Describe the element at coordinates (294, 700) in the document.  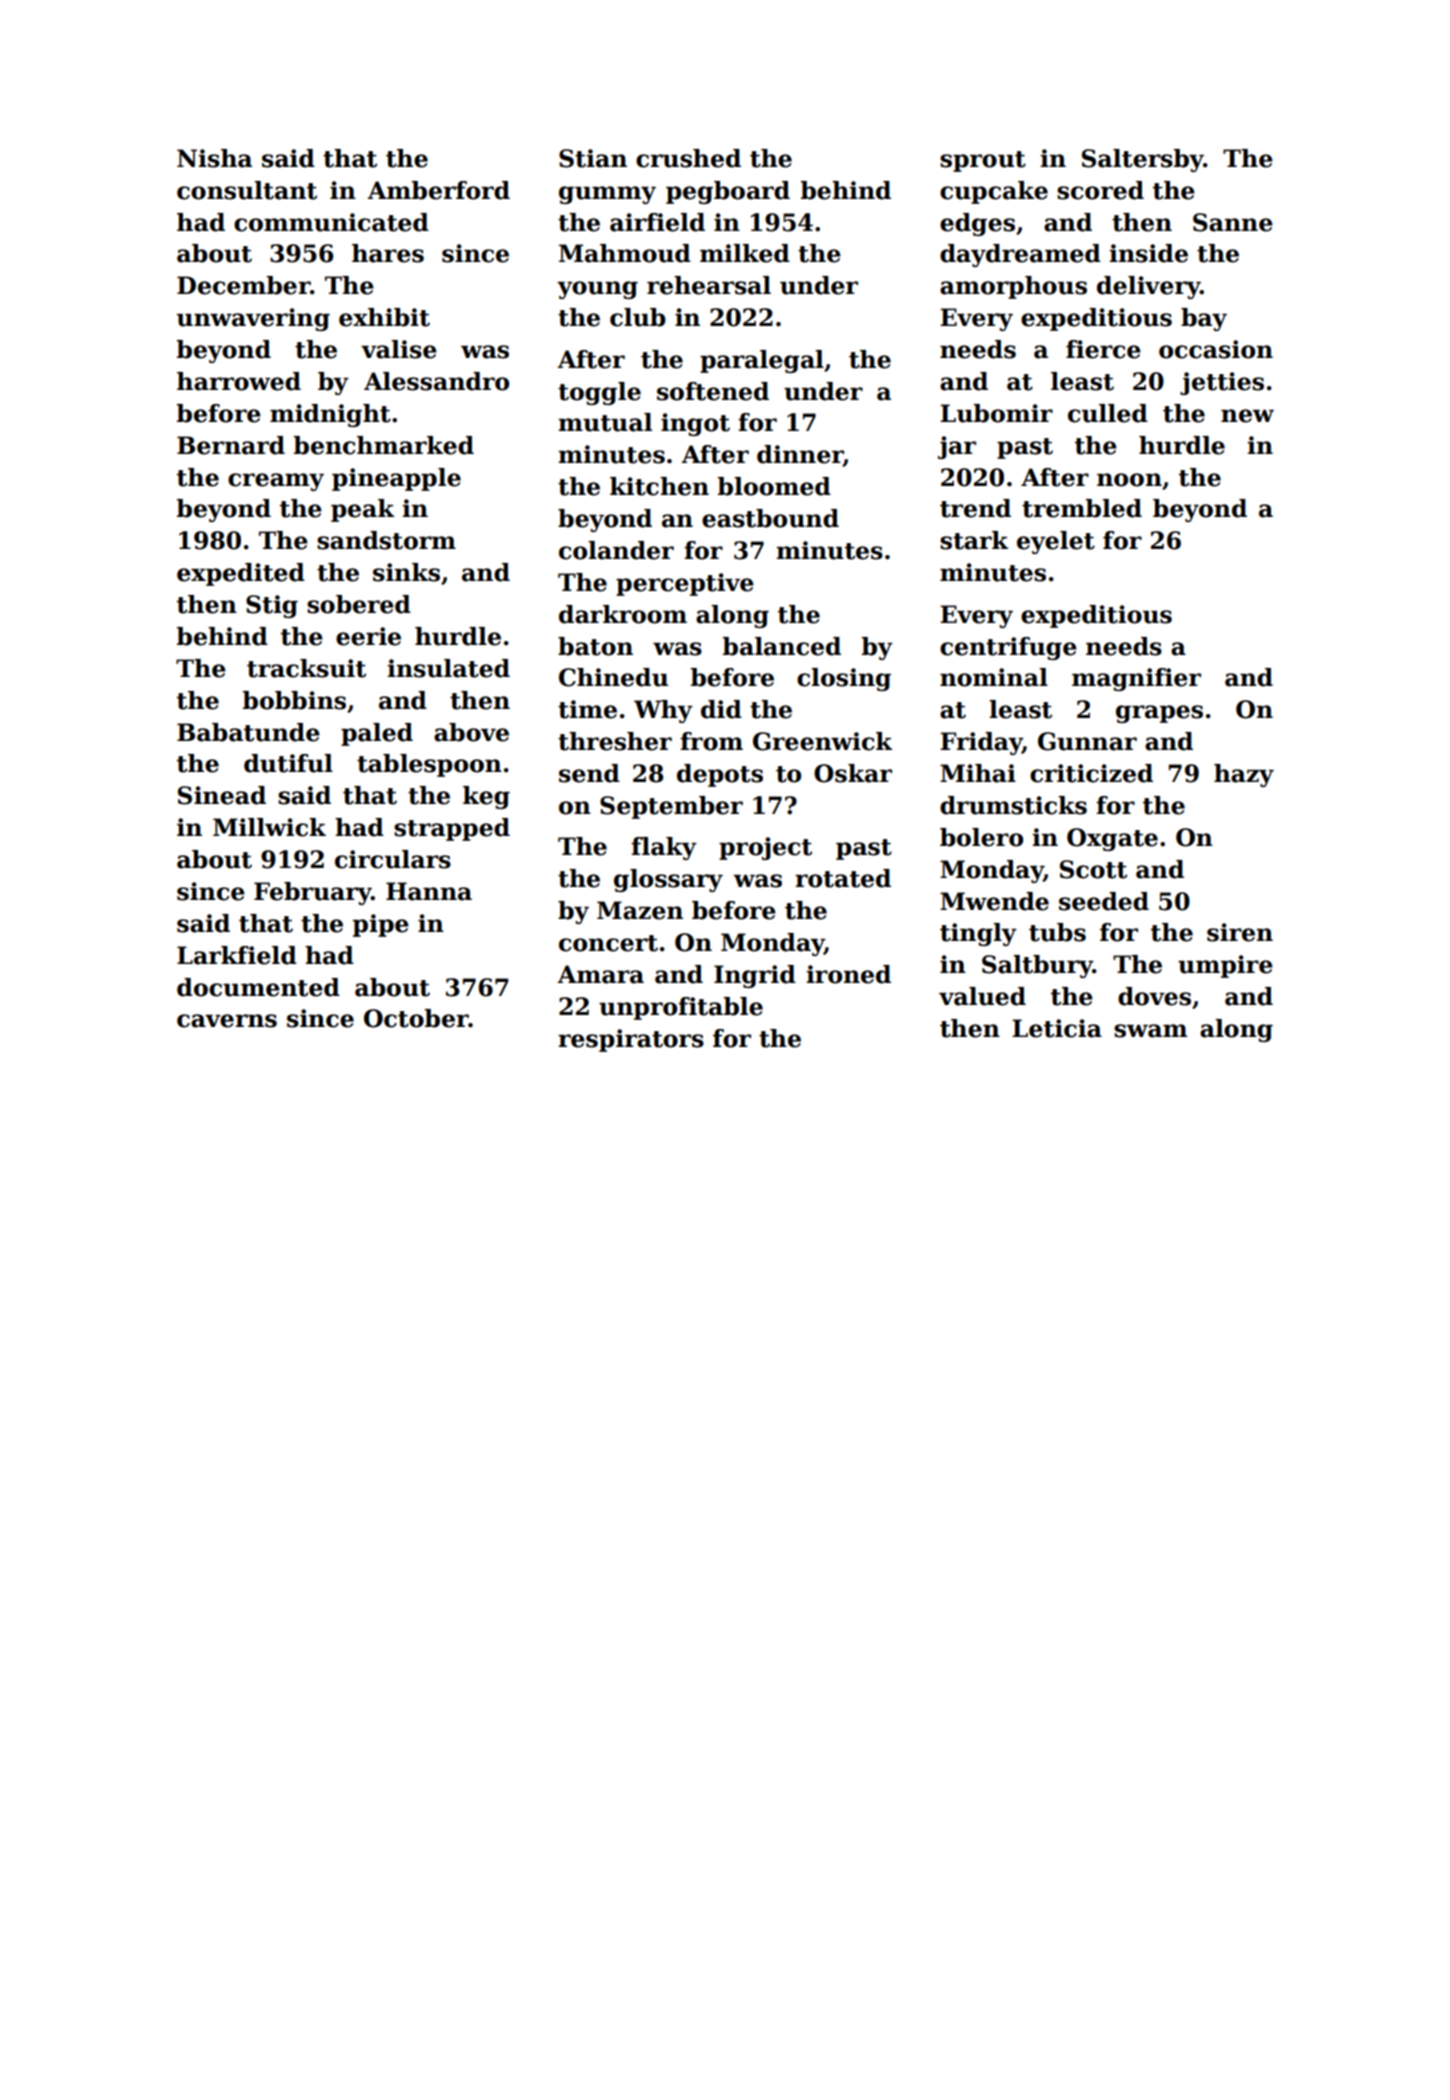
I see `bobbins` at that location.
